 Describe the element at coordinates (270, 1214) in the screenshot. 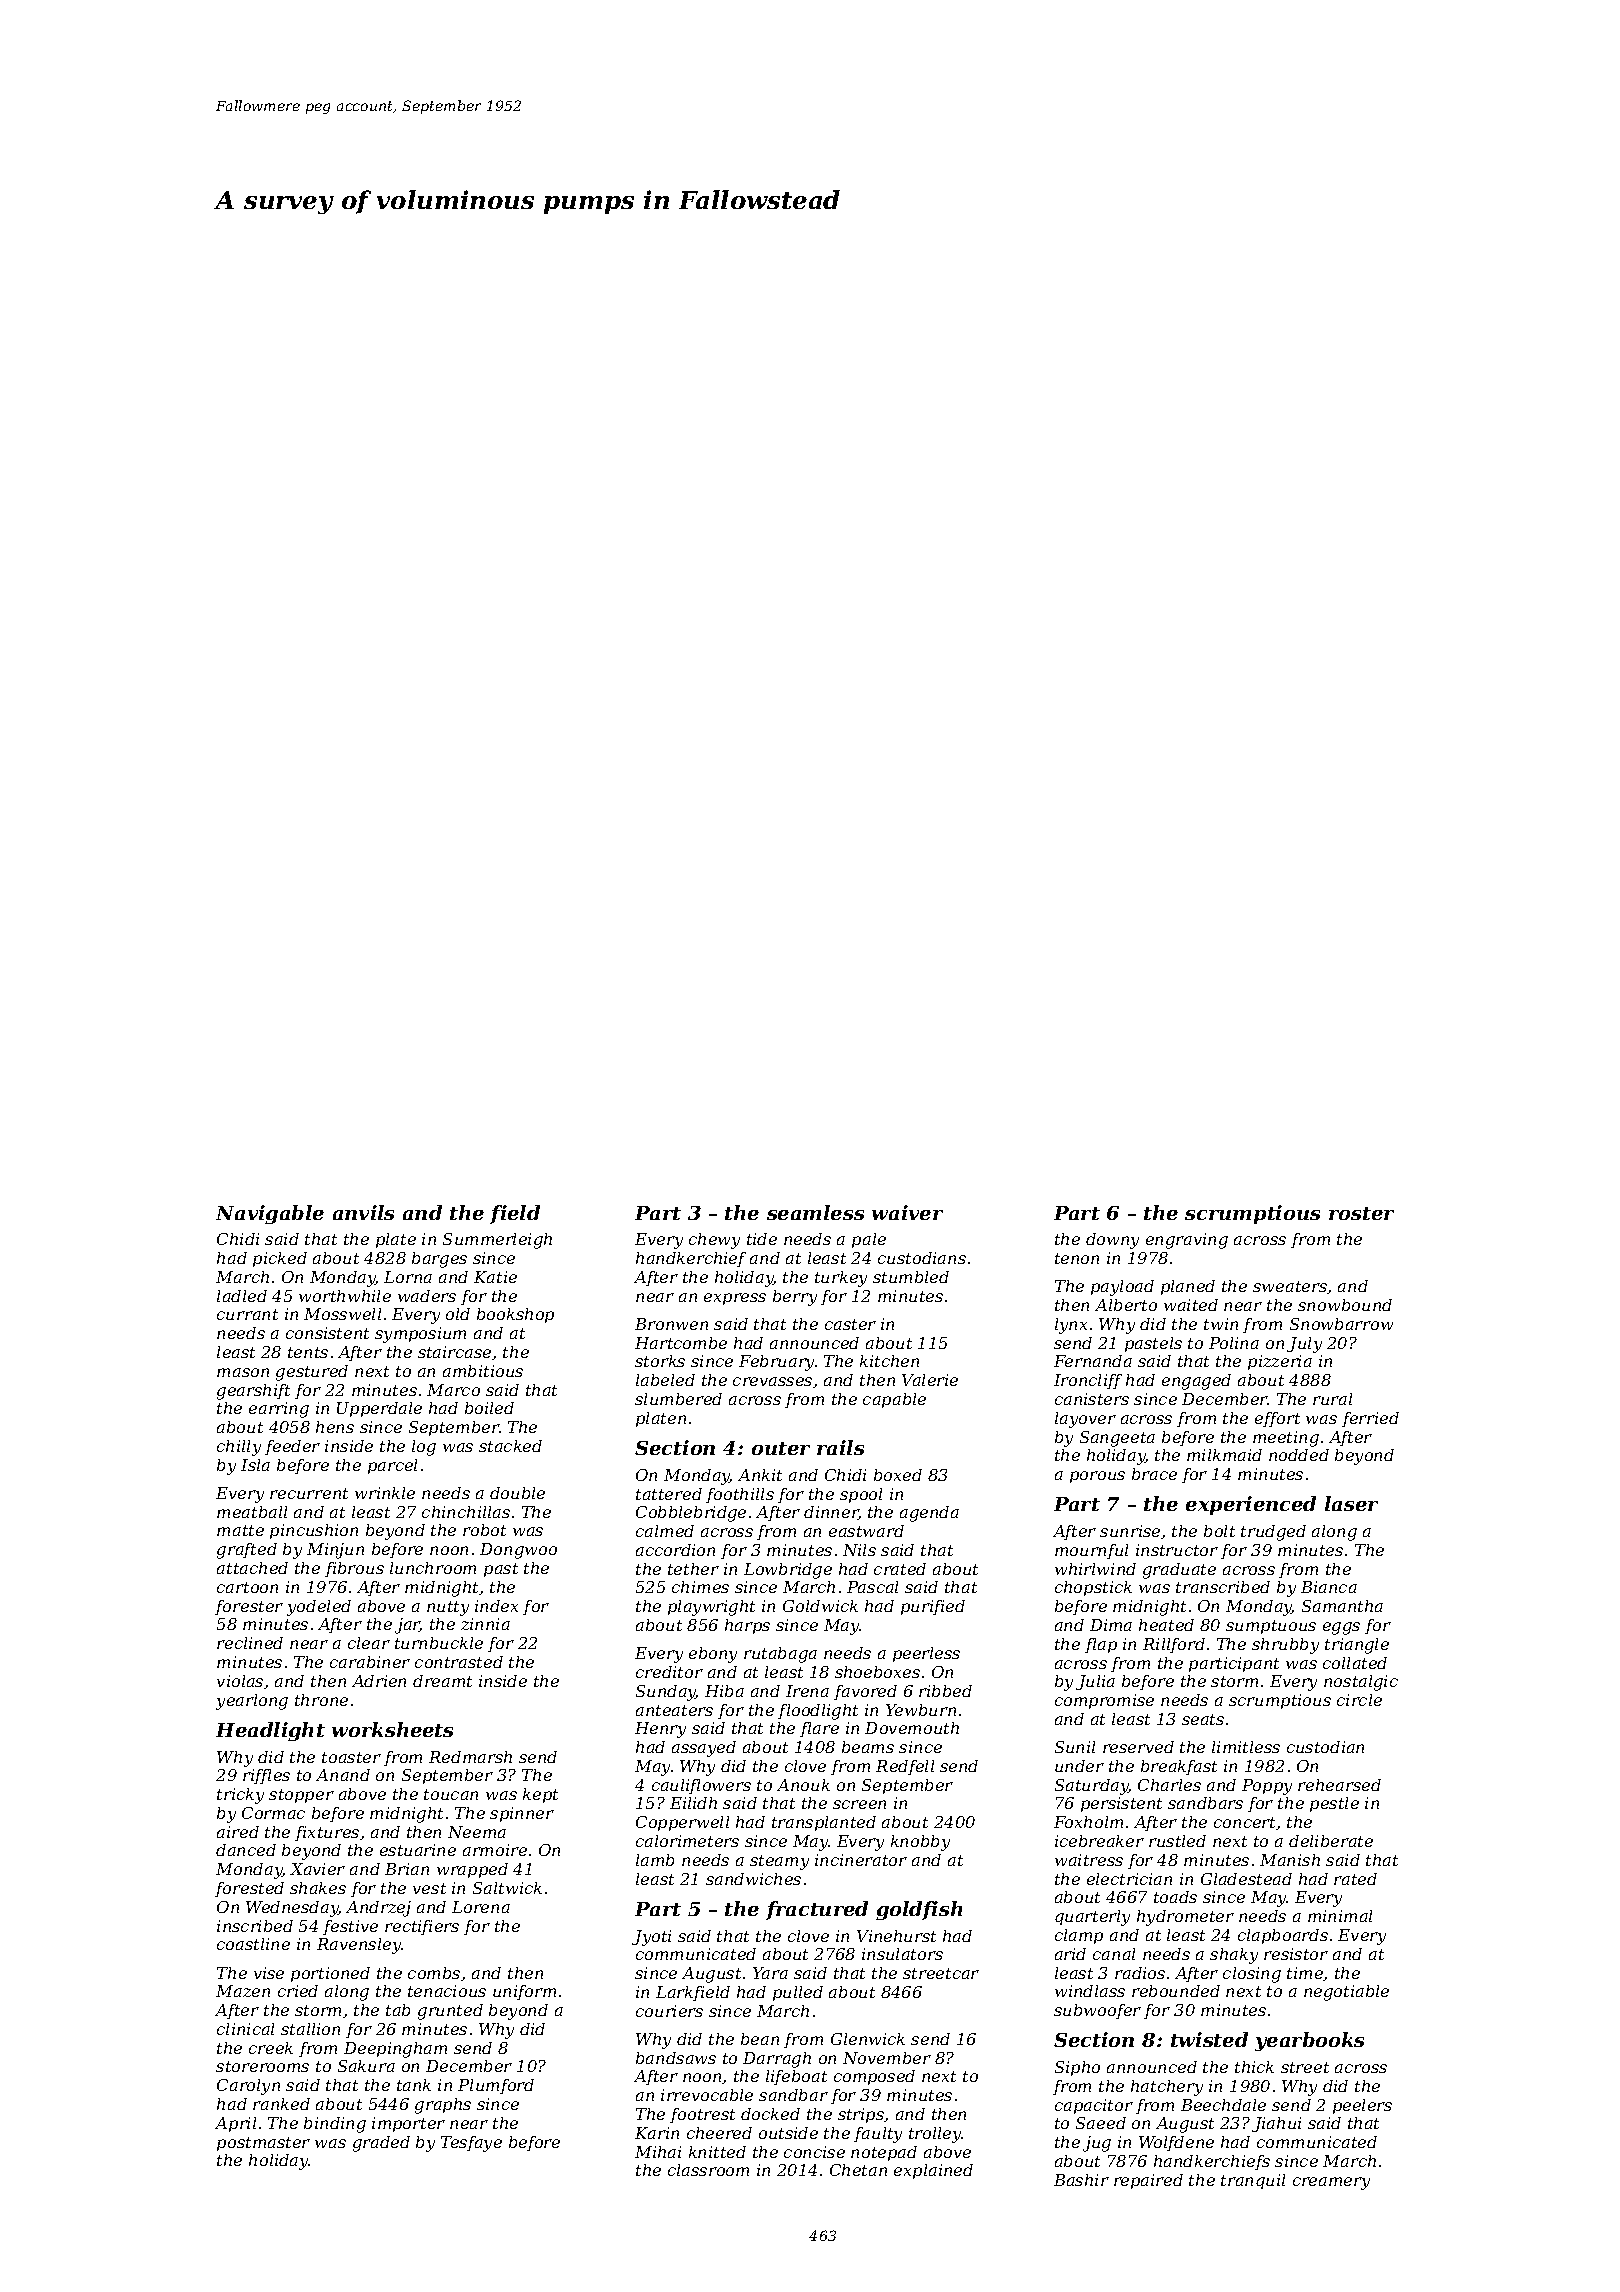

I see `Navigable` at that location.
